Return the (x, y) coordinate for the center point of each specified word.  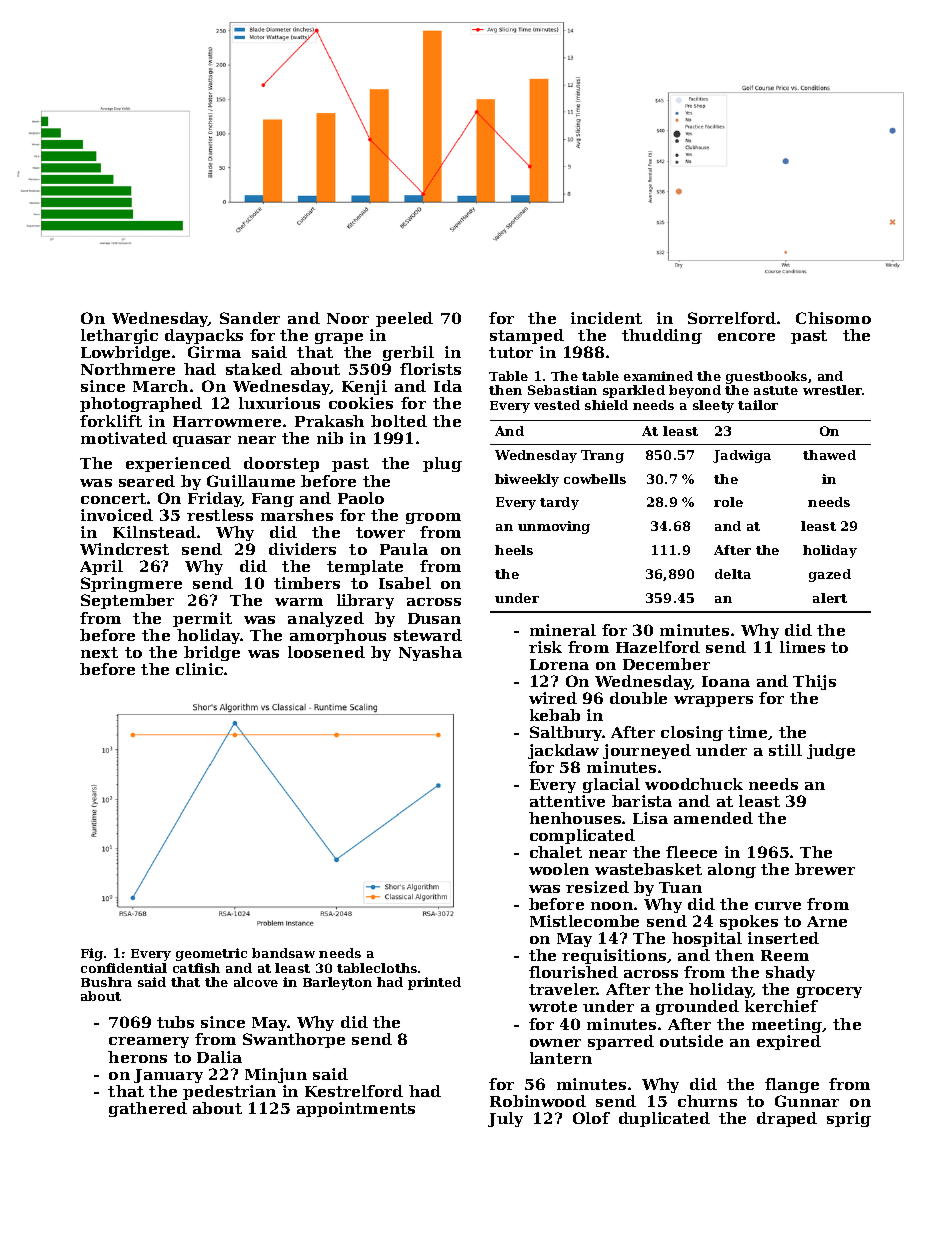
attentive (567, 801)
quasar (202, 441)
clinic (199, 669)
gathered (148, 1109)
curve (778, 906)
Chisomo (833, 318)
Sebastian (562, 390)
